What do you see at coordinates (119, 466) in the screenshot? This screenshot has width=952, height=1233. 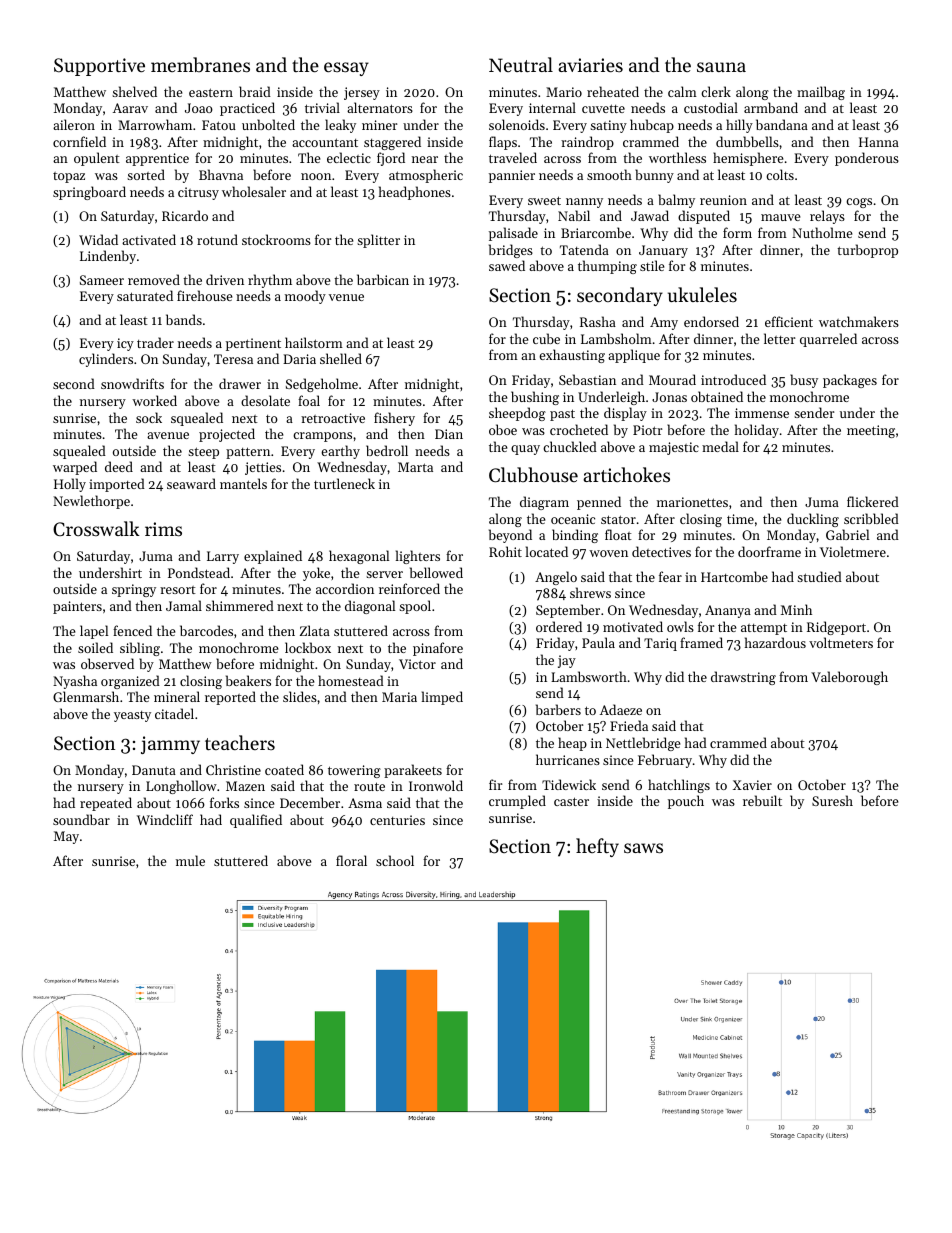 I see `deed` at bounding box center [119, 466].
